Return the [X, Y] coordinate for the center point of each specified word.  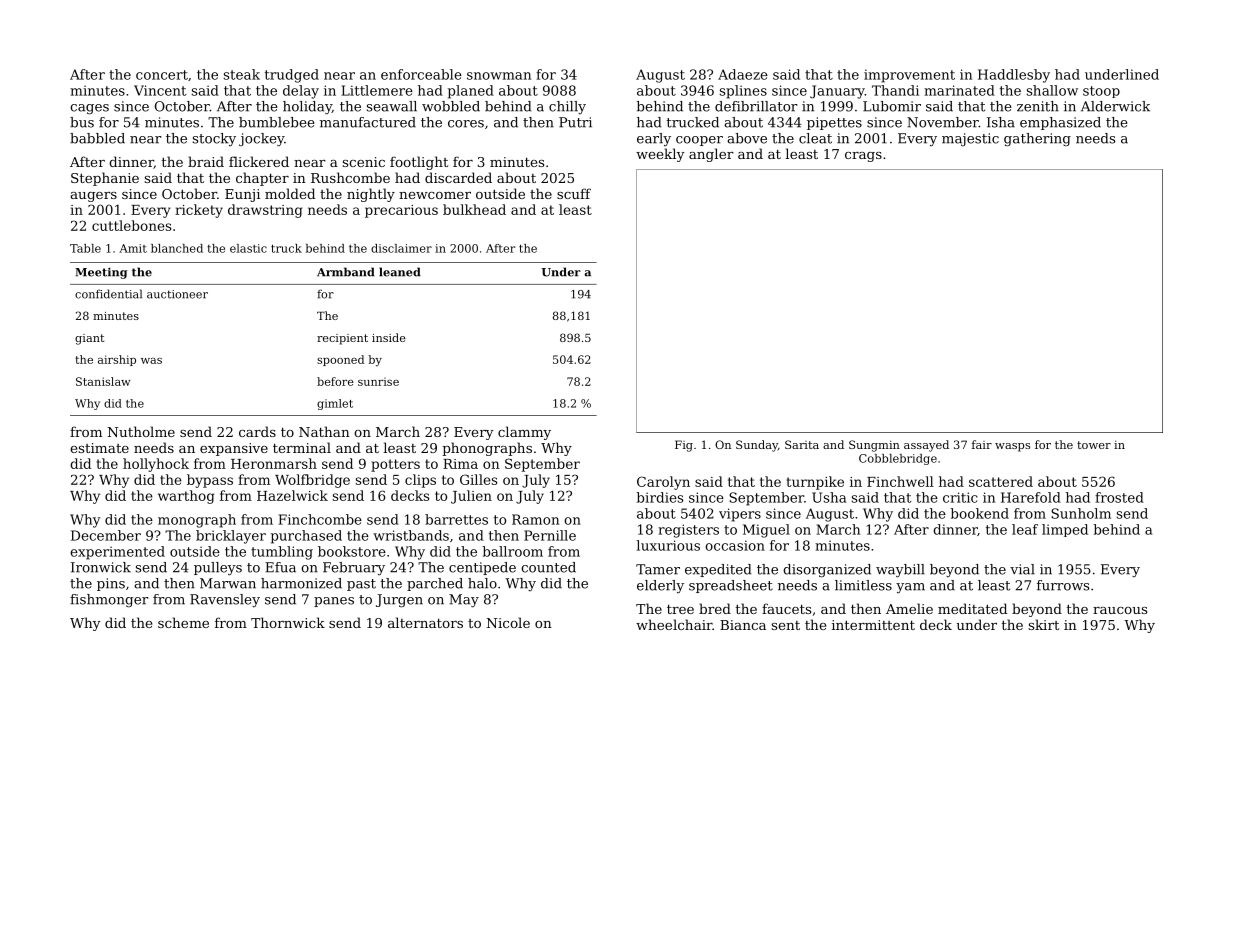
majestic [970, 139]
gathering [1037, 139]
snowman [499, 76]
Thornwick [288, 622]
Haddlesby [1014, 76]
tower [1094, 445]
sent [786, 625]
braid [206, 161]
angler [711, 155]
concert [162, 75]
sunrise [378, 381]
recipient [342, 339]
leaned [400, 272]
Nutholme [141, 431]
